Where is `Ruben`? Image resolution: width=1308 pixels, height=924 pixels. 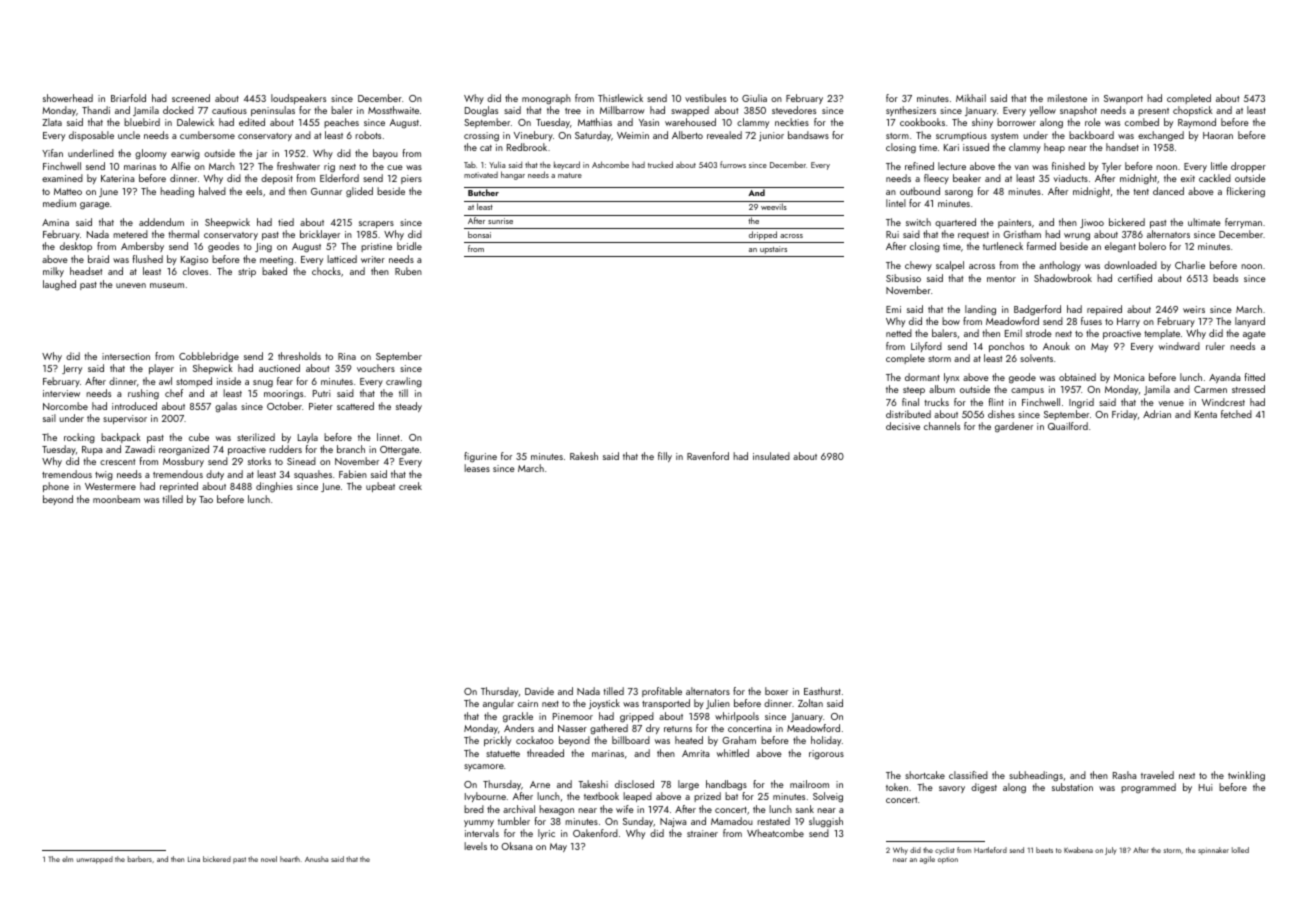
Ruben is located at coordinates (408, 271).
